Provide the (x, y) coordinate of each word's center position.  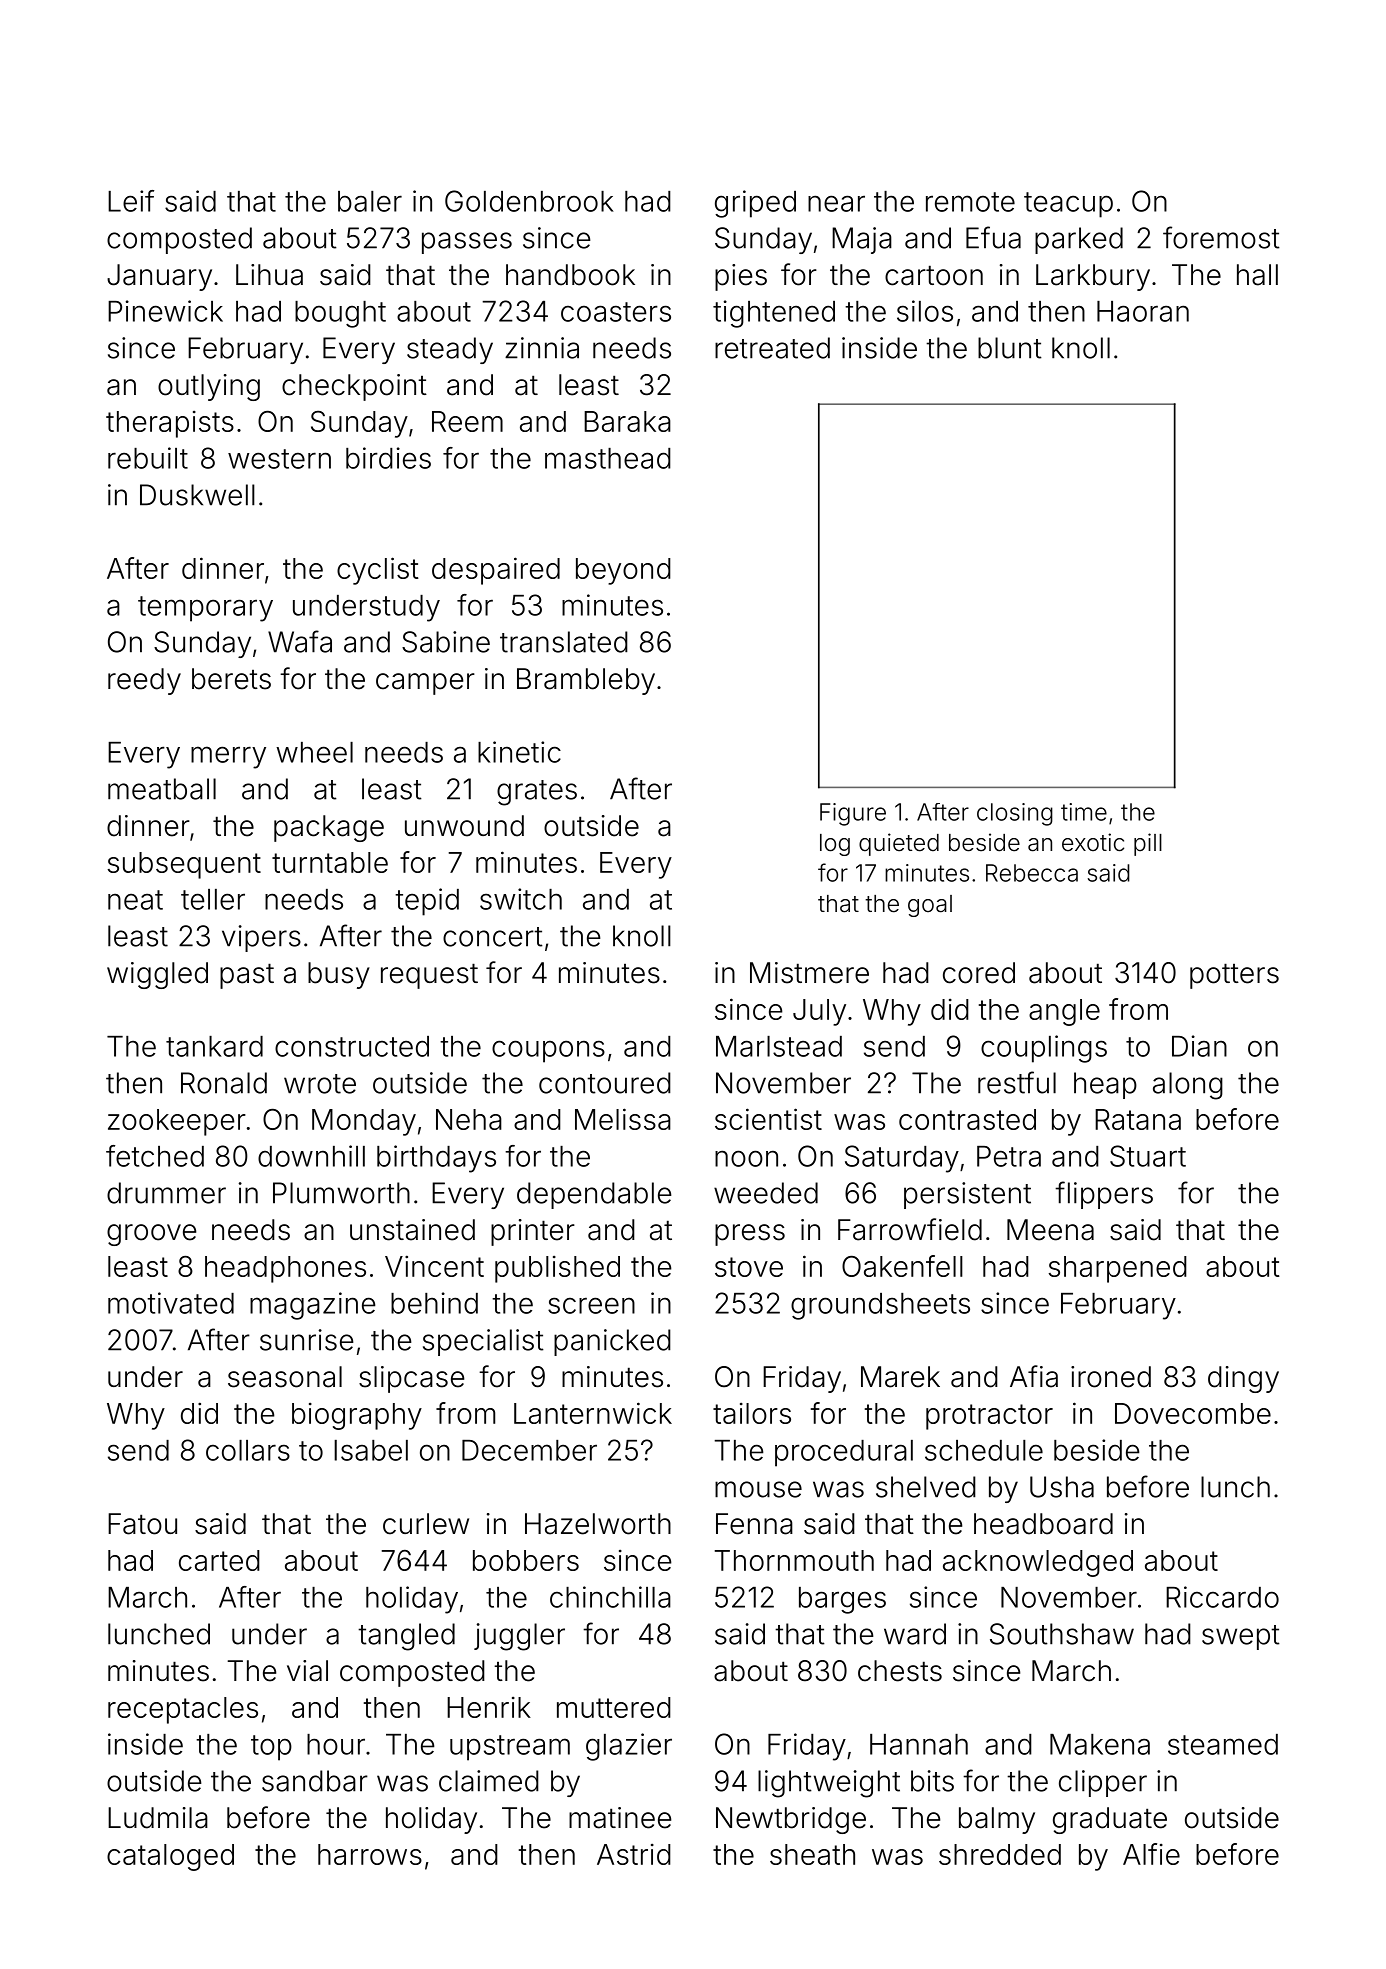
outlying (209, 387)
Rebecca (1032, 873)
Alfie (1151, 1854)
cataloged (170, 1857)
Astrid (634, 1854)
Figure (853, 814)
